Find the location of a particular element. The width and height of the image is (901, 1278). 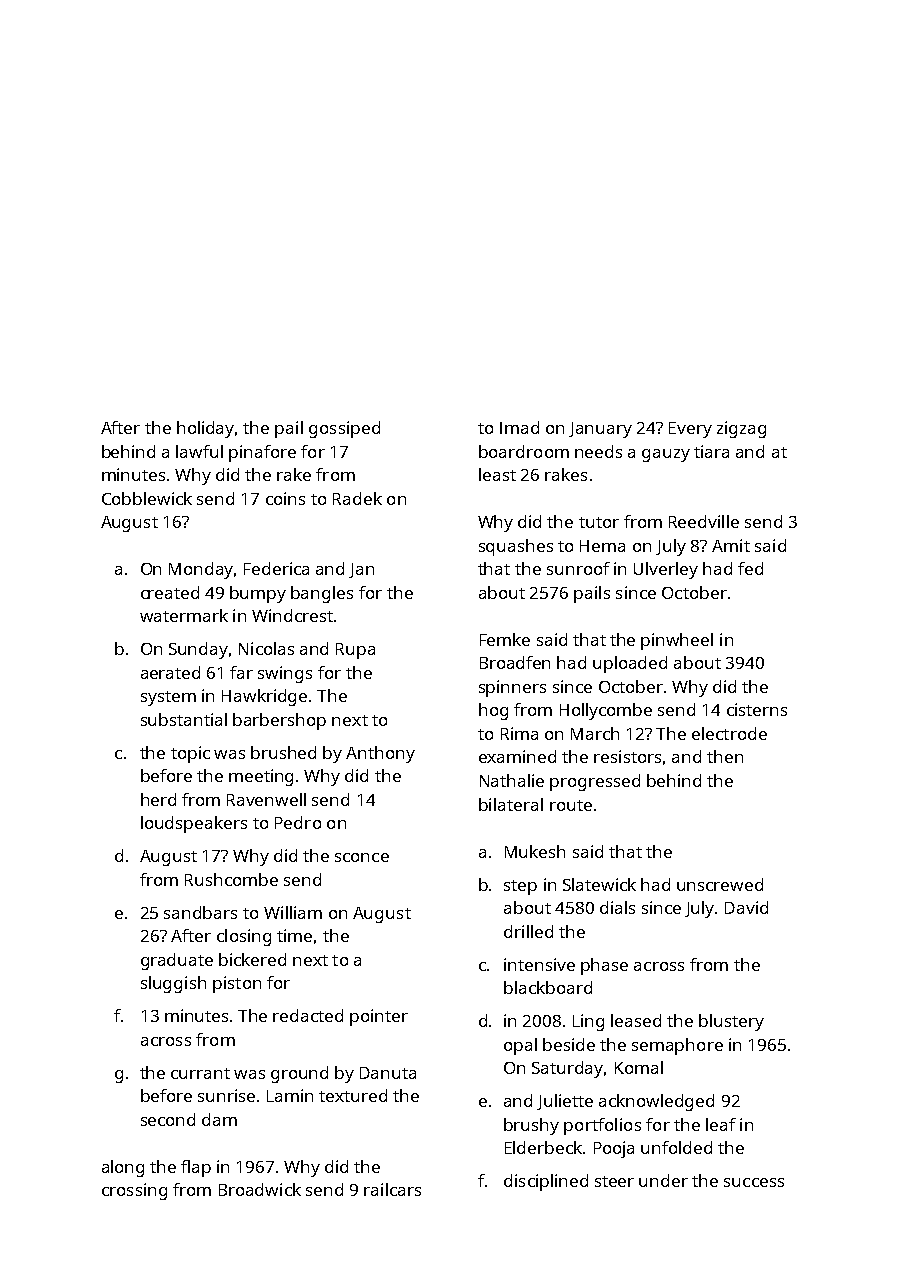

bickered is located at coordinates (252, 959).
